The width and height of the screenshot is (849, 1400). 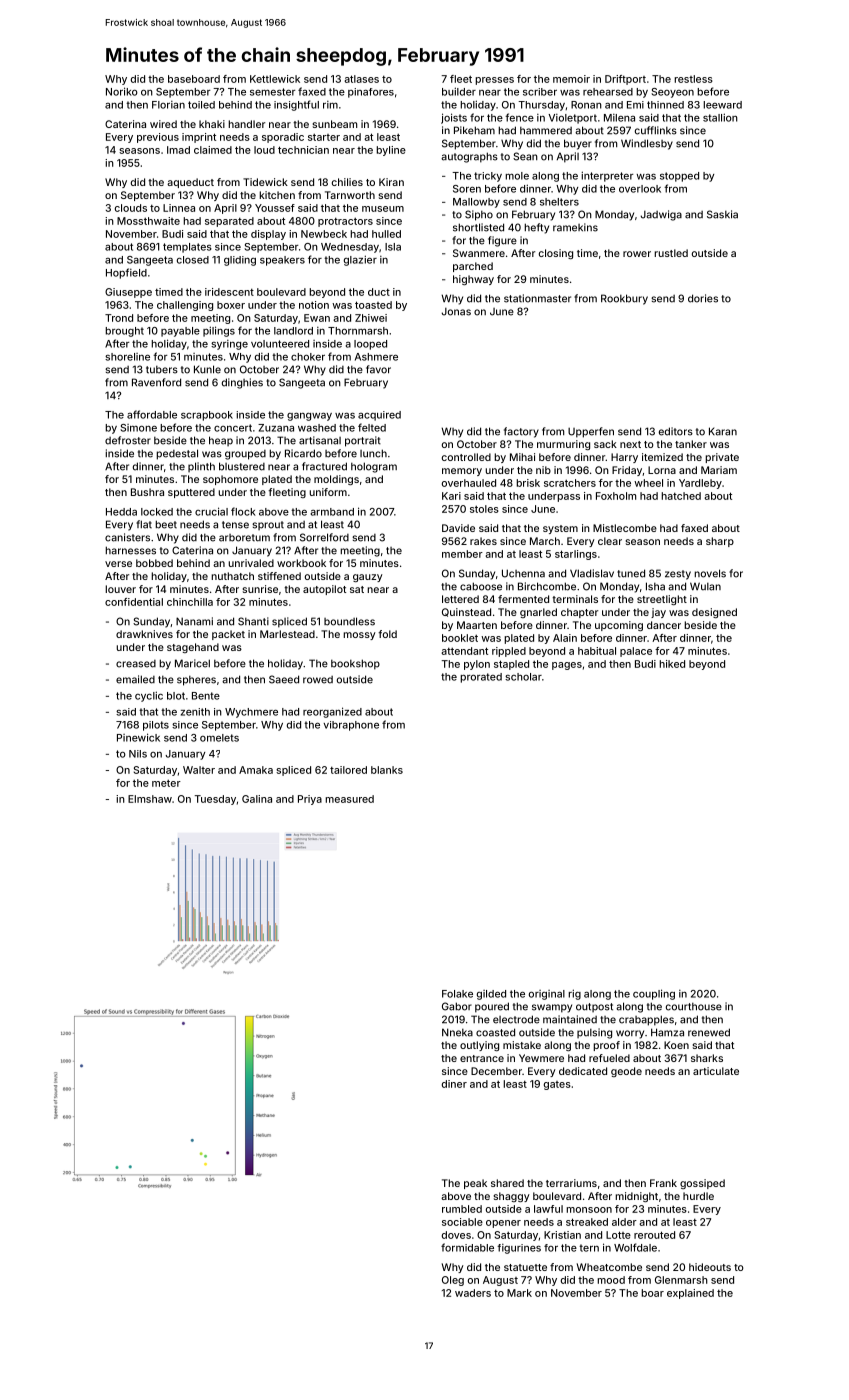 I want to click on sunbeam, so click(x=334, y=124).
